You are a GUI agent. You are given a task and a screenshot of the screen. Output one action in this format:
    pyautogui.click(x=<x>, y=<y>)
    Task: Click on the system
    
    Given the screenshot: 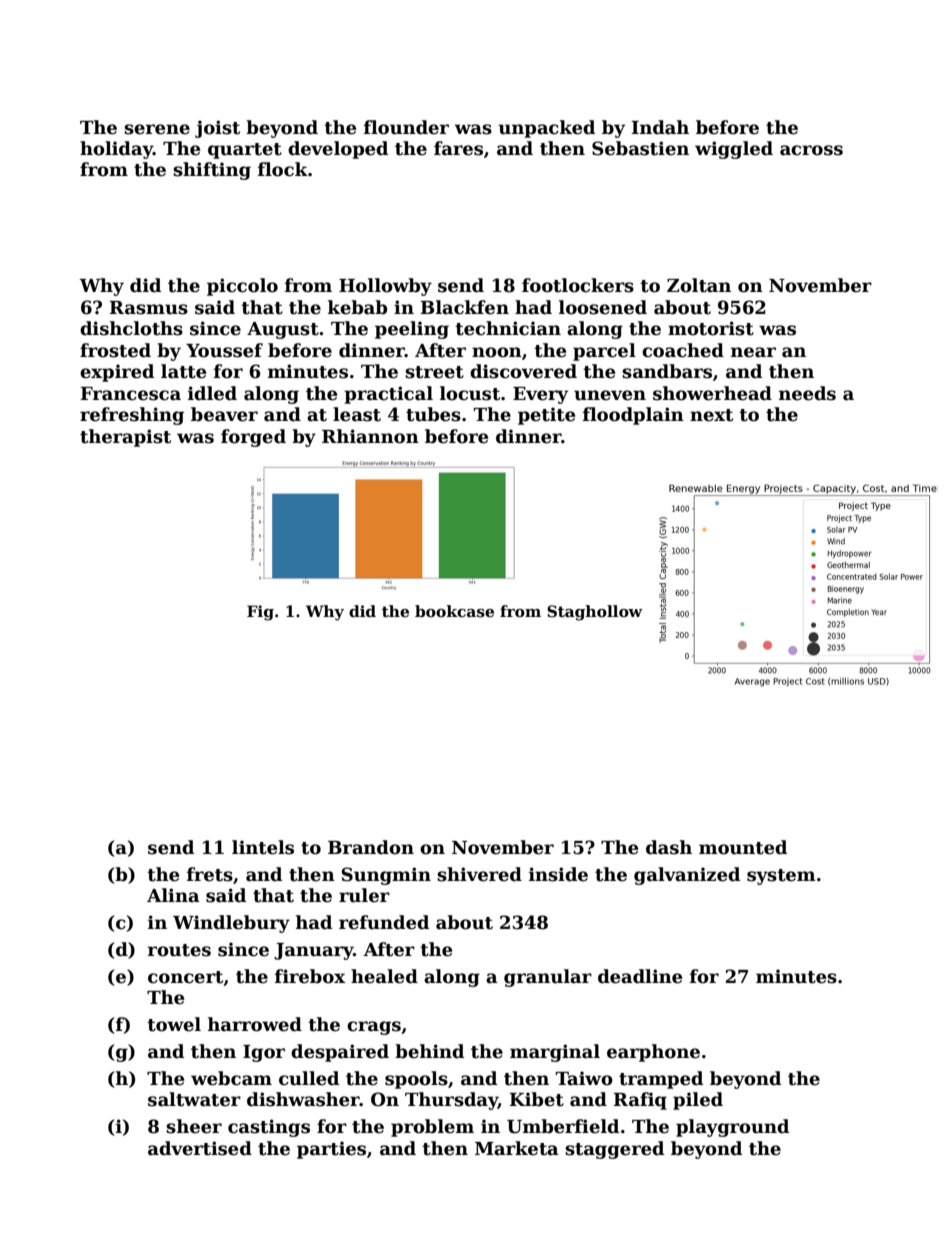 What is the action you would take?
    pyautogui.click(x=781, y=877)
